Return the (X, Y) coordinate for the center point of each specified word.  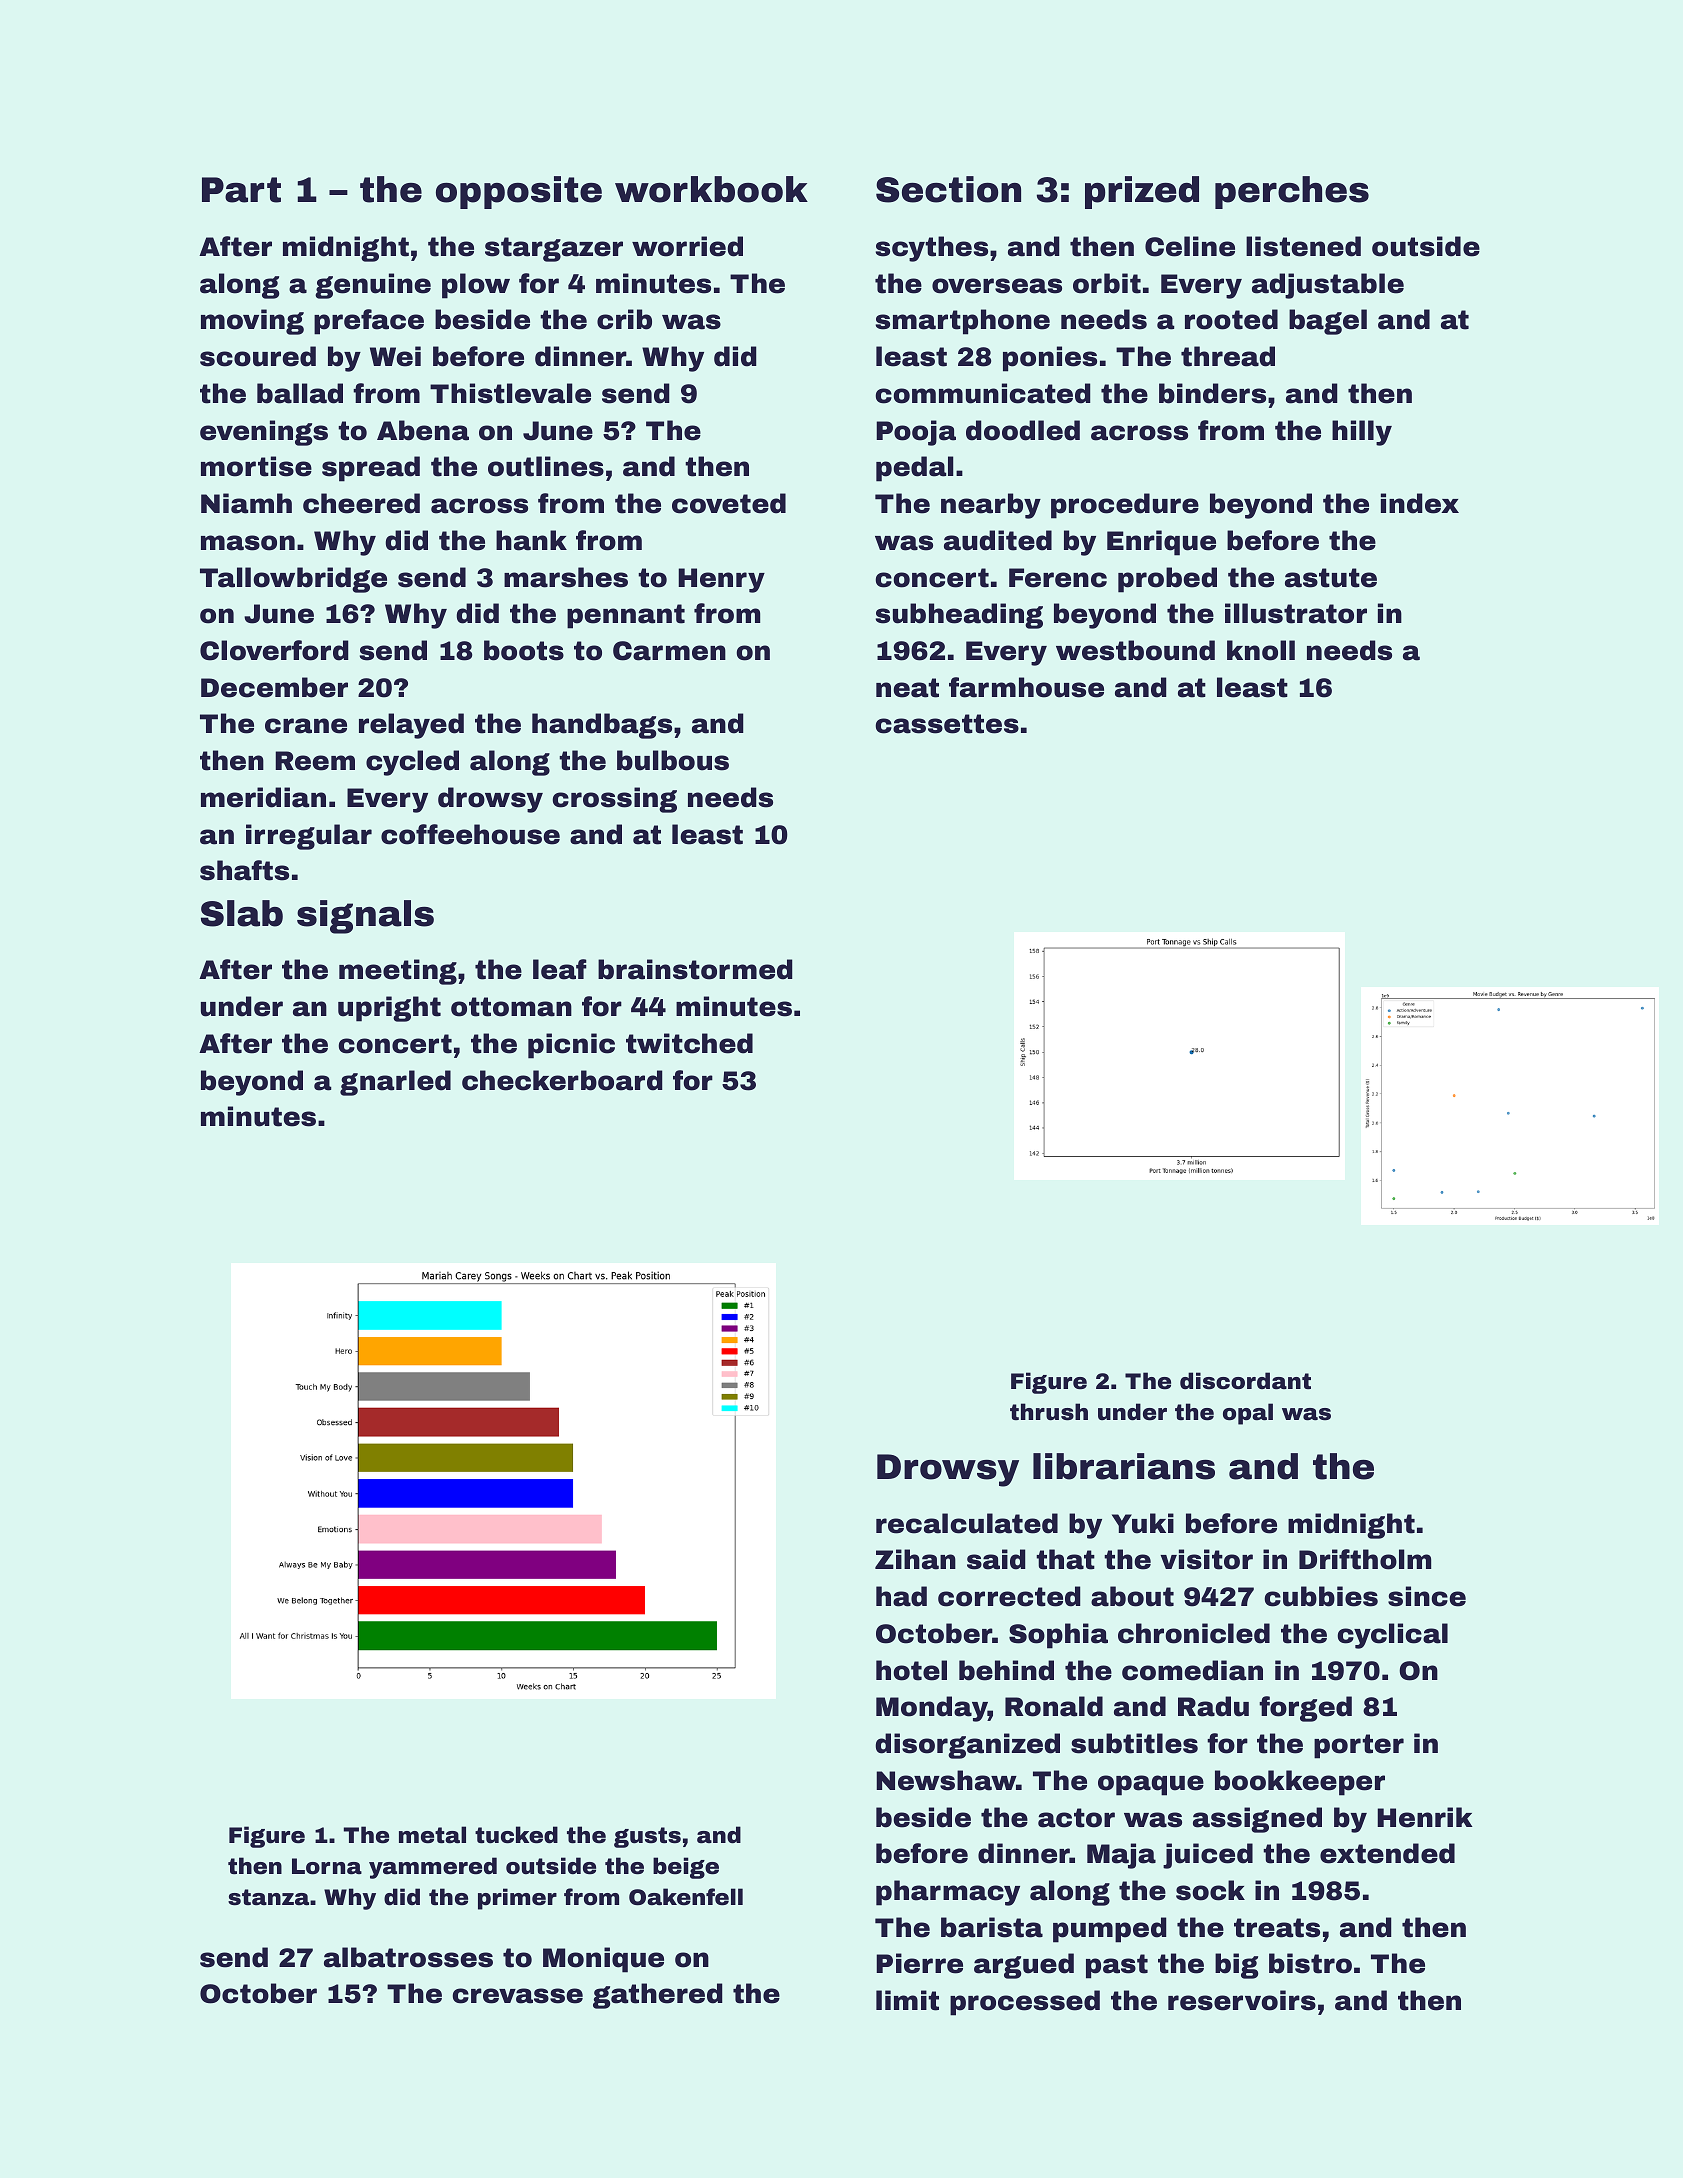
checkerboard (562, 1080)
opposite (519, 192)
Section (948, 189)
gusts (647, 1837)
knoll (1261, 650)
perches (1292, 192)
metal (432, 1835)
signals (365, 917)
